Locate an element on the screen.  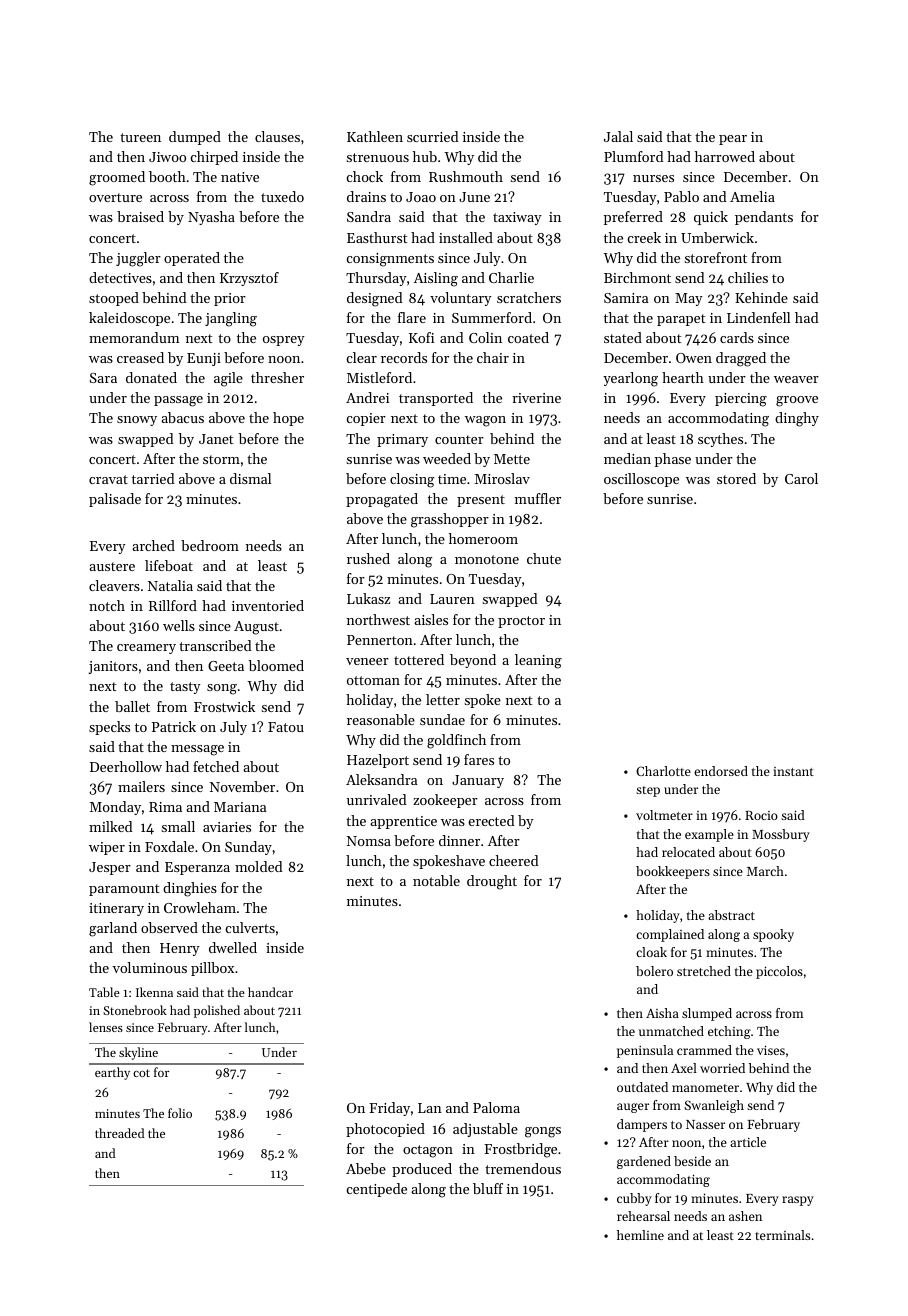
drought is located at coordinates (492, 882).
